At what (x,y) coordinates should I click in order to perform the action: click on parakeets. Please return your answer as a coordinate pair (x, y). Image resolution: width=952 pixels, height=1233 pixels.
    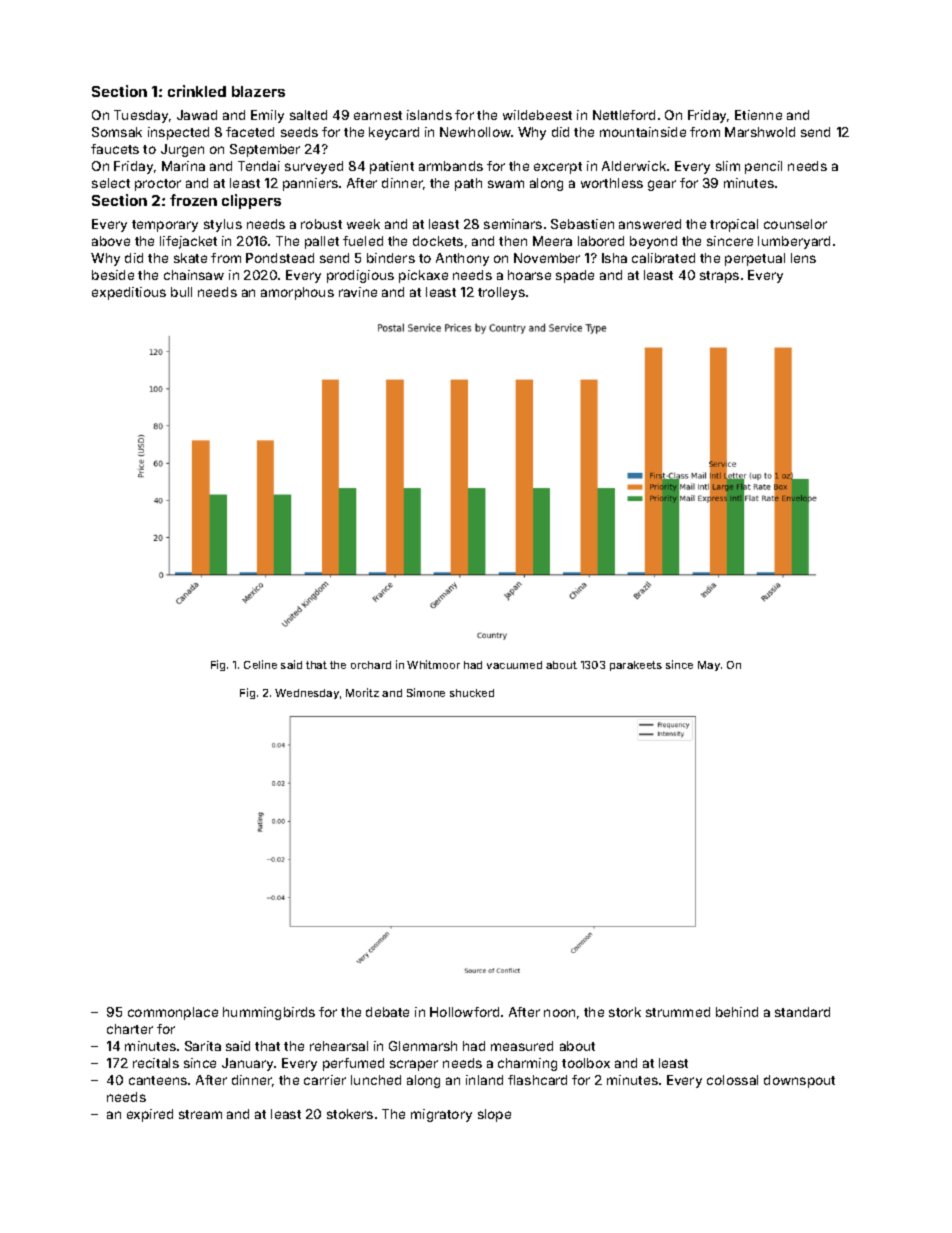
    Looking at the image, I should click on (636, 666).
